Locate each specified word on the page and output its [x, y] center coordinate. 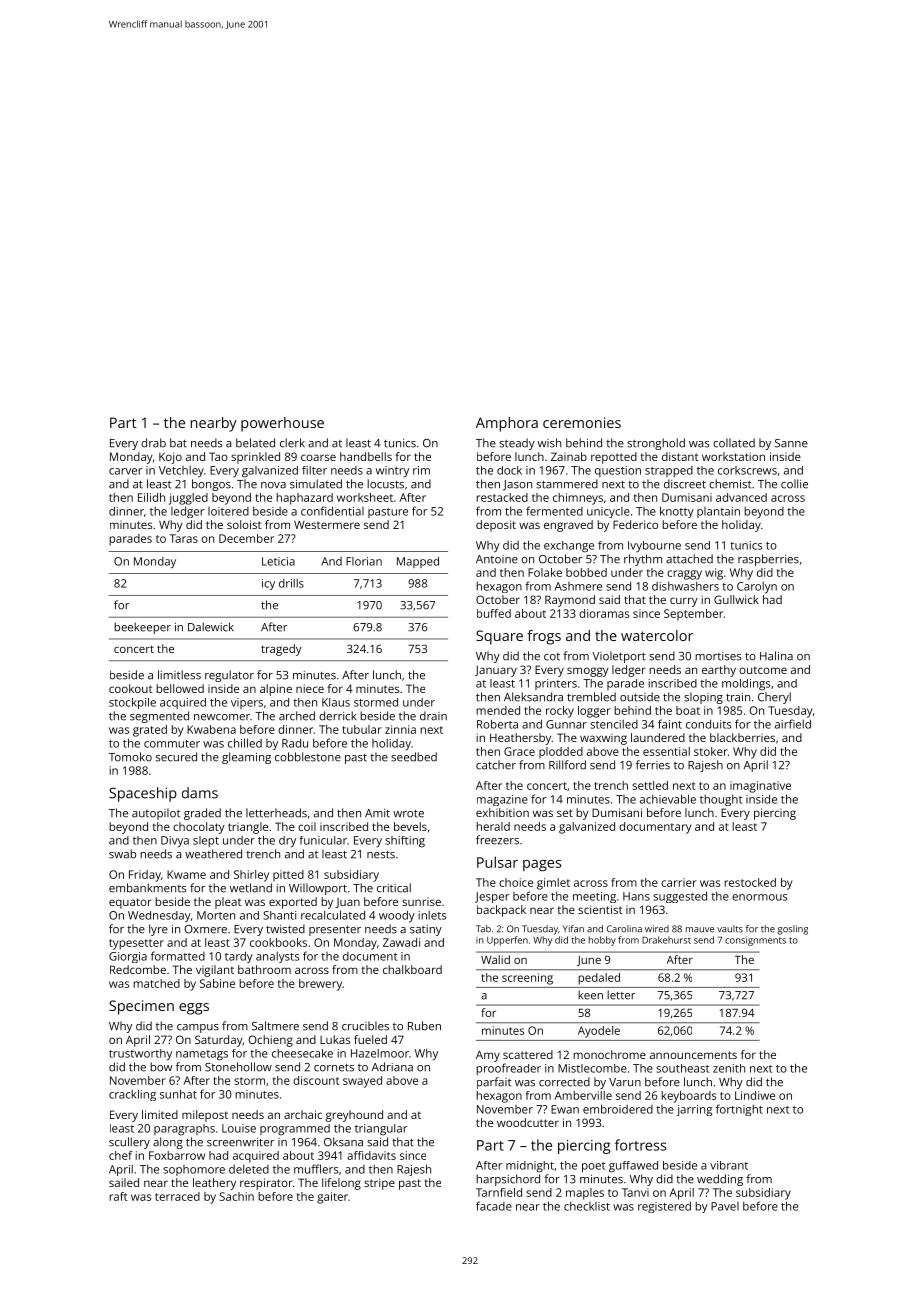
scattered [528, 1054]
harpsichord [508, 1180]
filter [314, 470]
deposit [496, 526]
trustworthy [140, 1055]
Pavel [725, 1206]
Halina [776, 656]
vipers [247, 703]
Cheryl [774, 698]
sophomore [194, 1170]
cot [552, 657]
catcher [496, 765]
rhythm [643, 560]
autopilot [156, 814]
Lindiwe [755, 1095]
